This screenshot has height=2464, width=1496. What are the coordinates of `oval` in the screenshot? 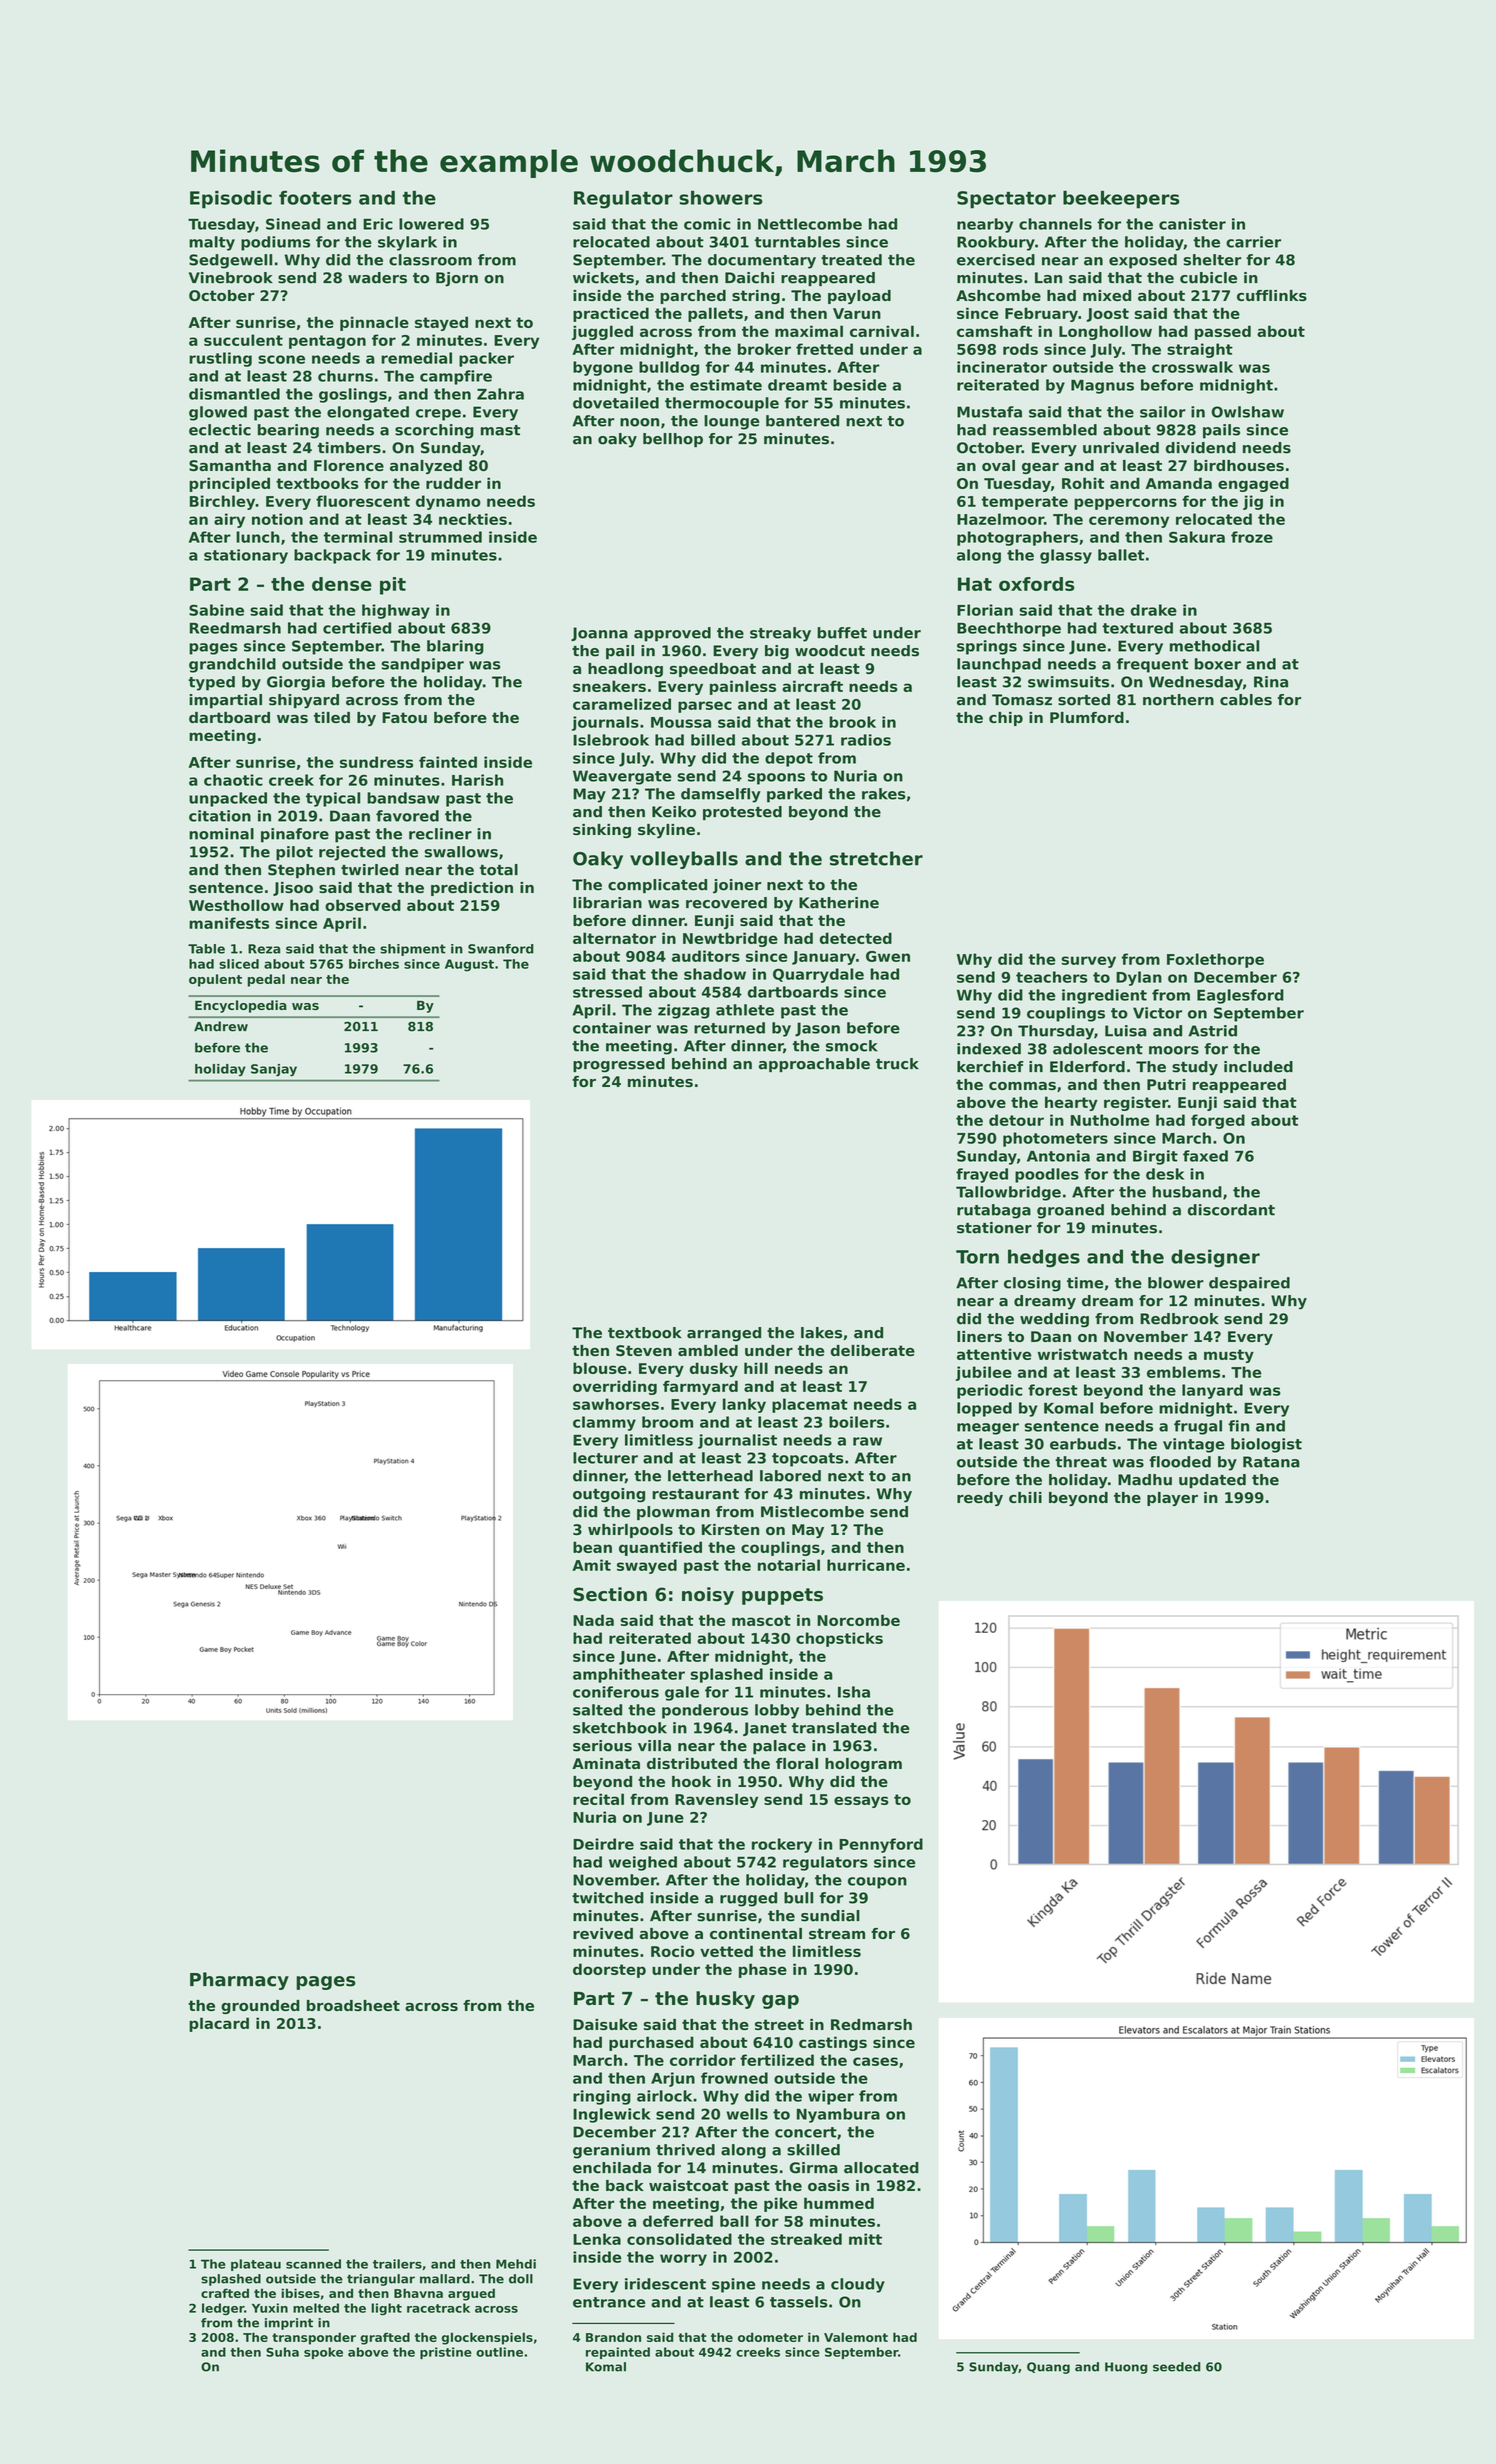 It's located at (998, 465).
